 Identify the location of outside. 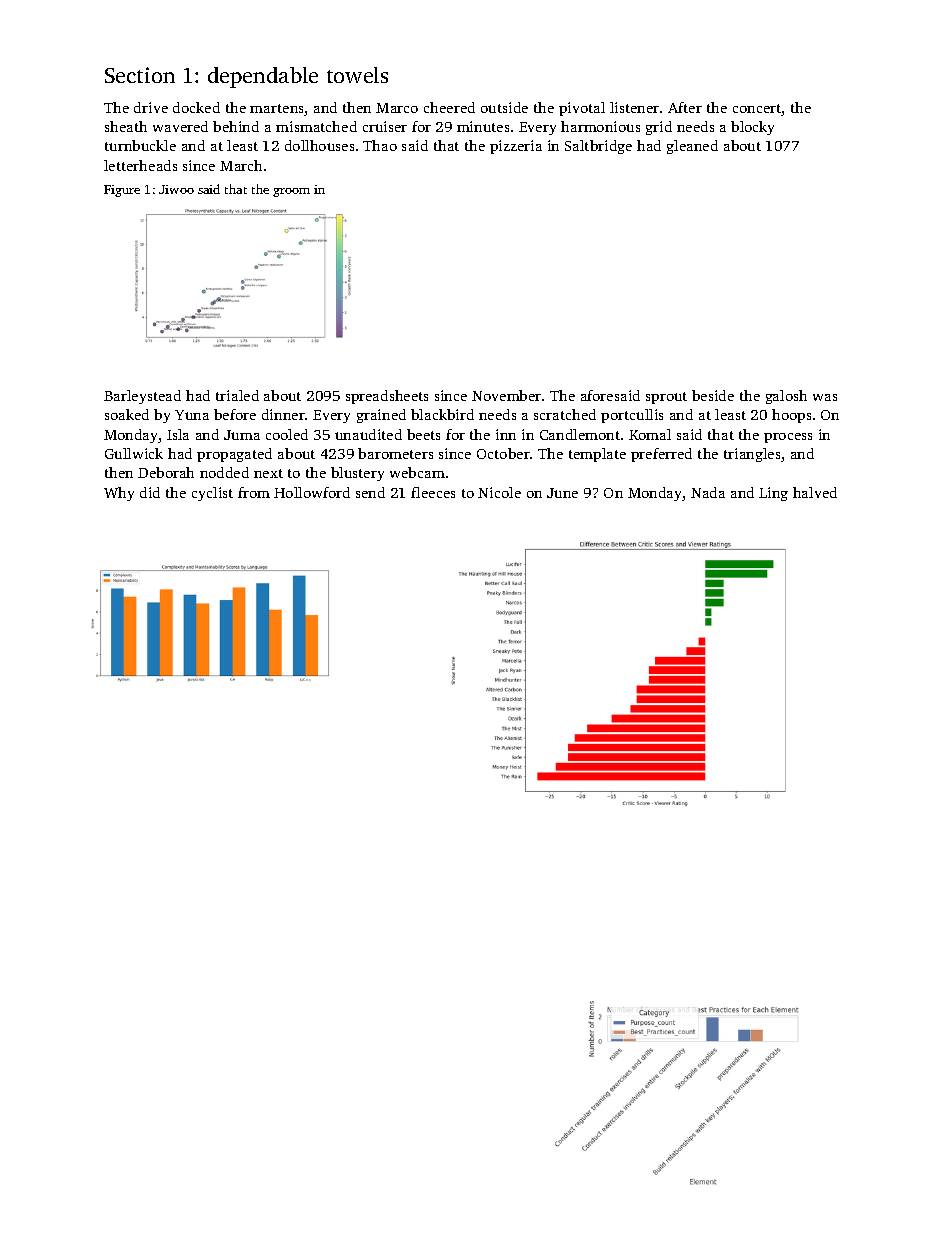
(504, 107).
